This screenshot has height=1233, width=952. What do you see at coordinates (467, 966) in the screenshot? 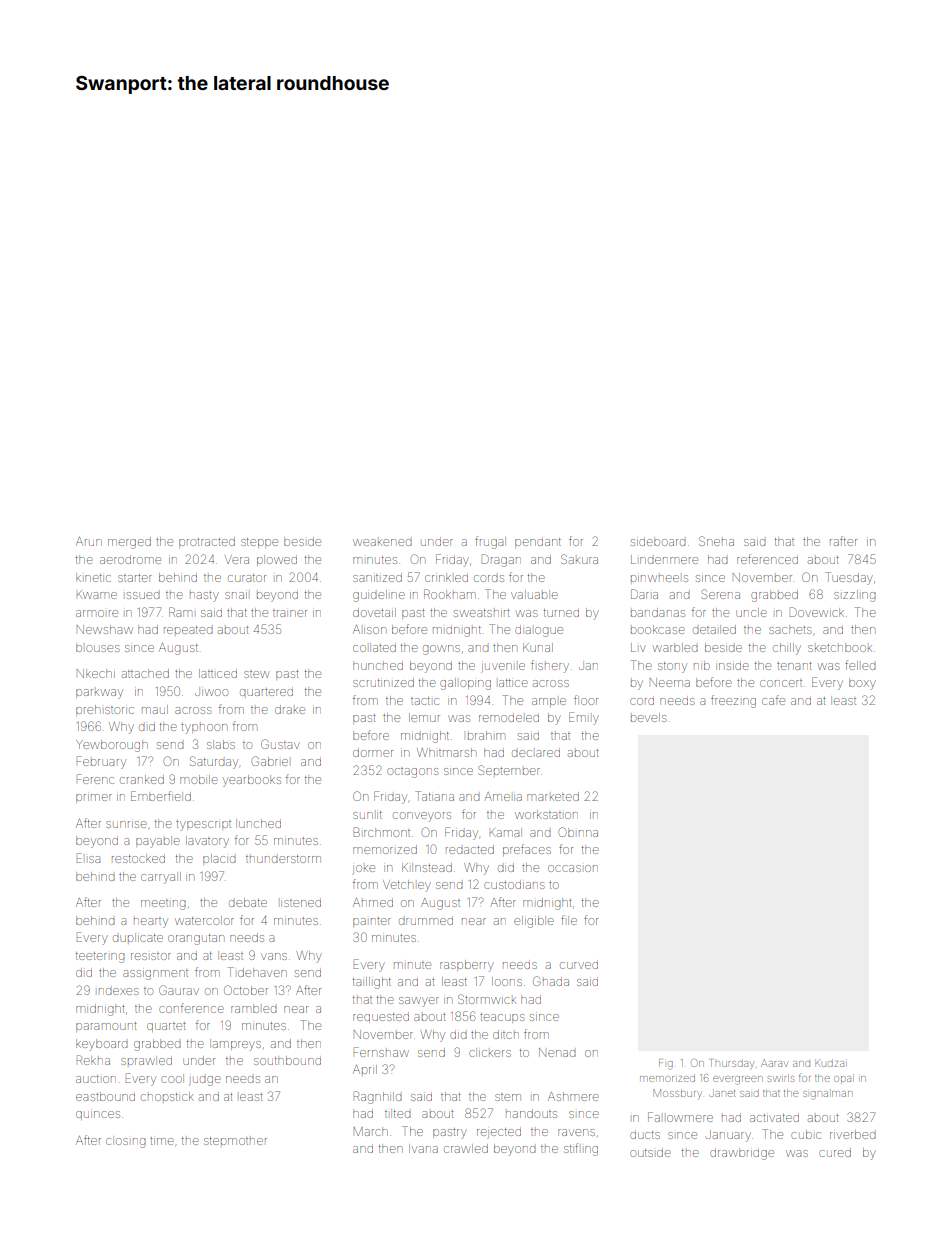
I see `raspberry` at bounding box center [467, 966].
